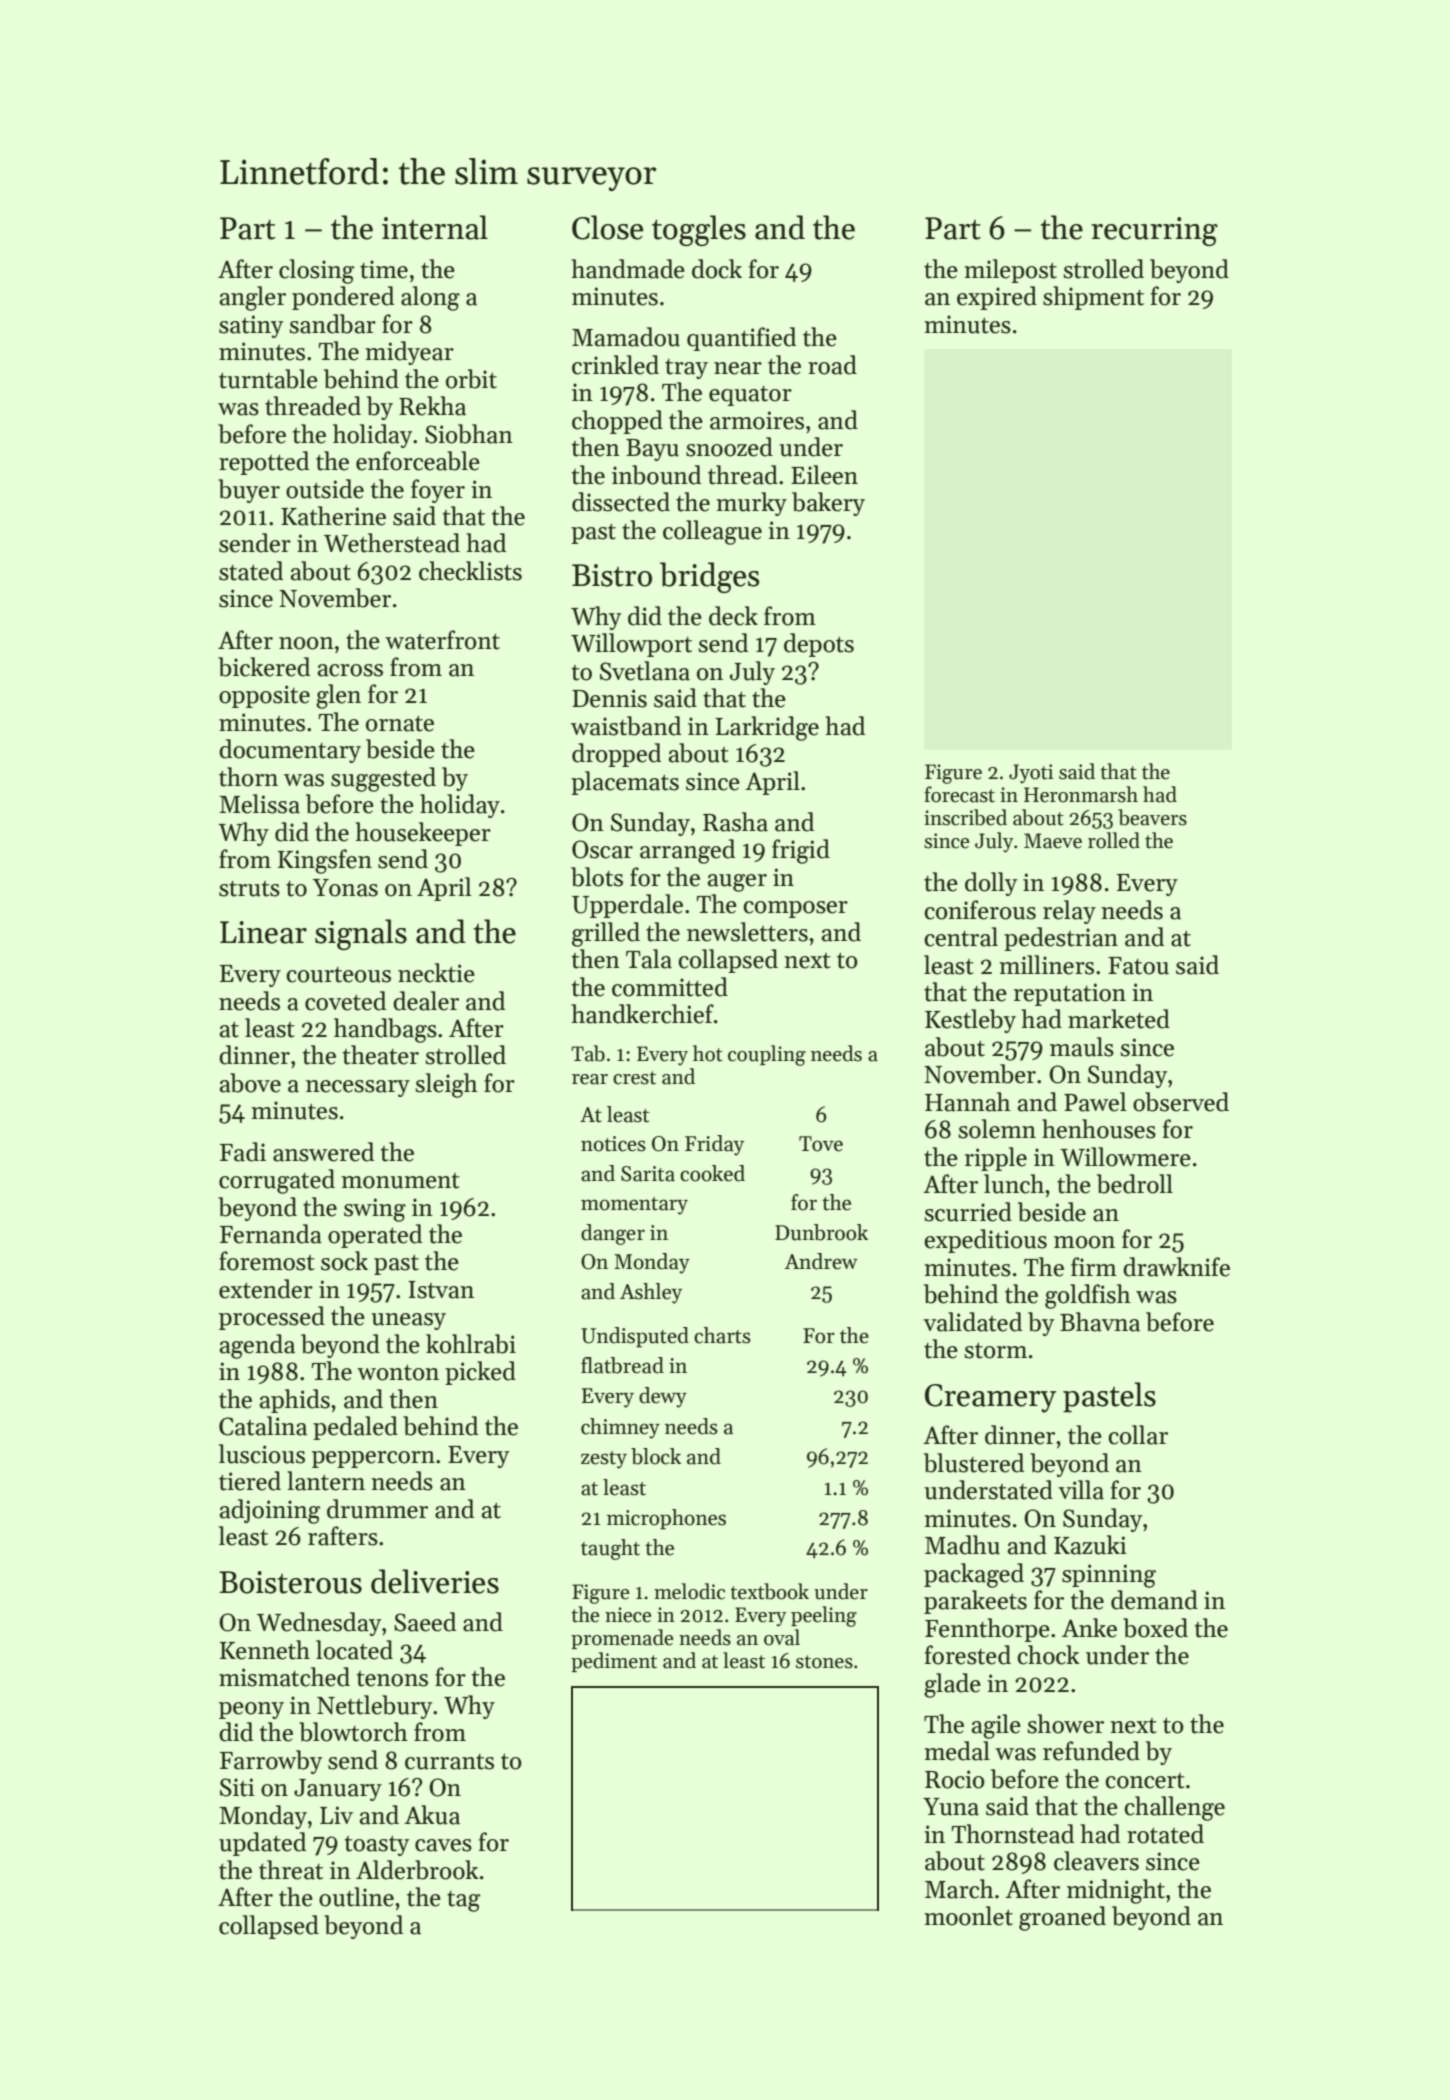 The width and height of the screenshot is (1450, 2100). I want to click on bakery, so click(828, 504).
